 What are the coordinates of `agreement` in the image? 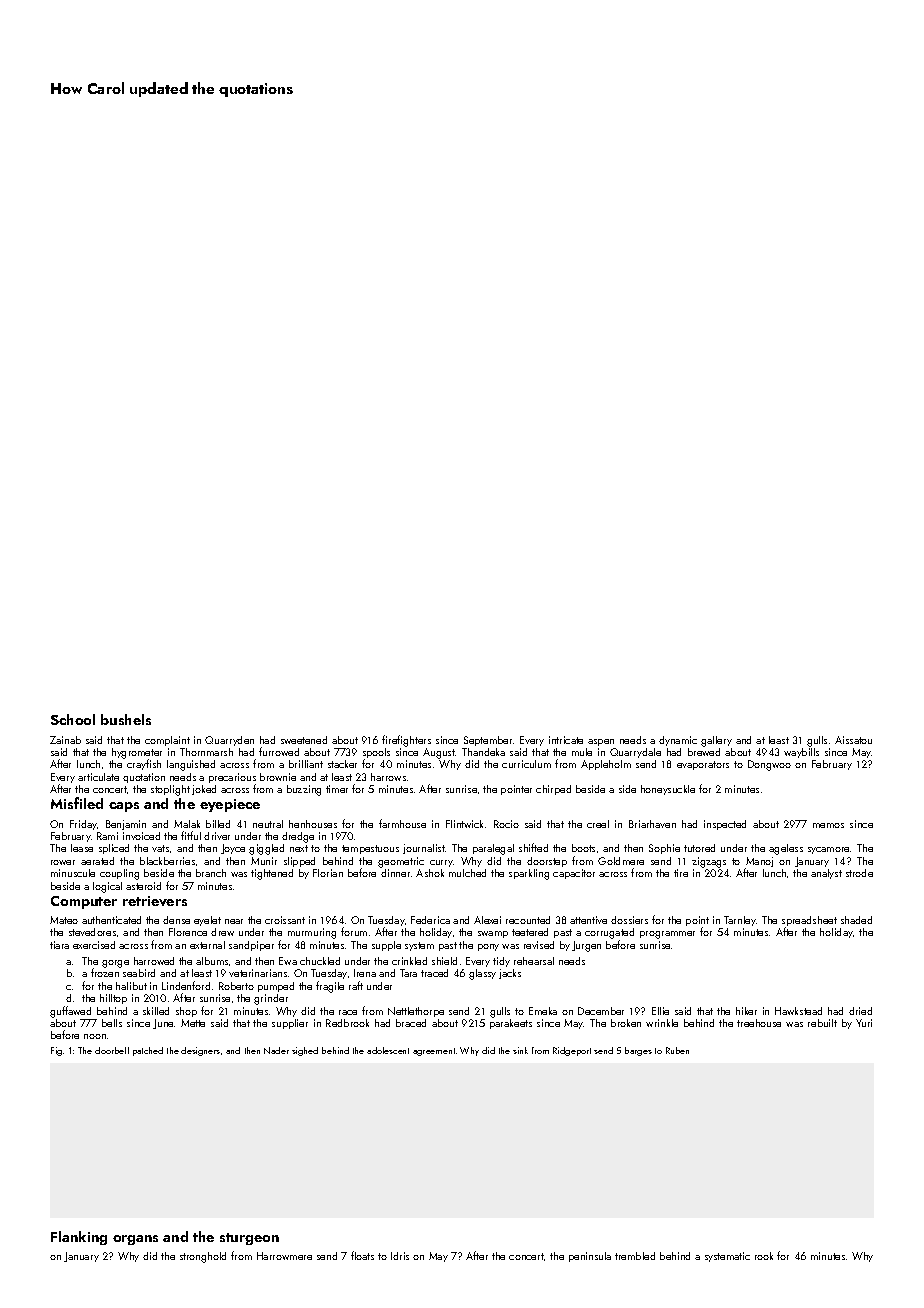 It's located at (434, 1052).
